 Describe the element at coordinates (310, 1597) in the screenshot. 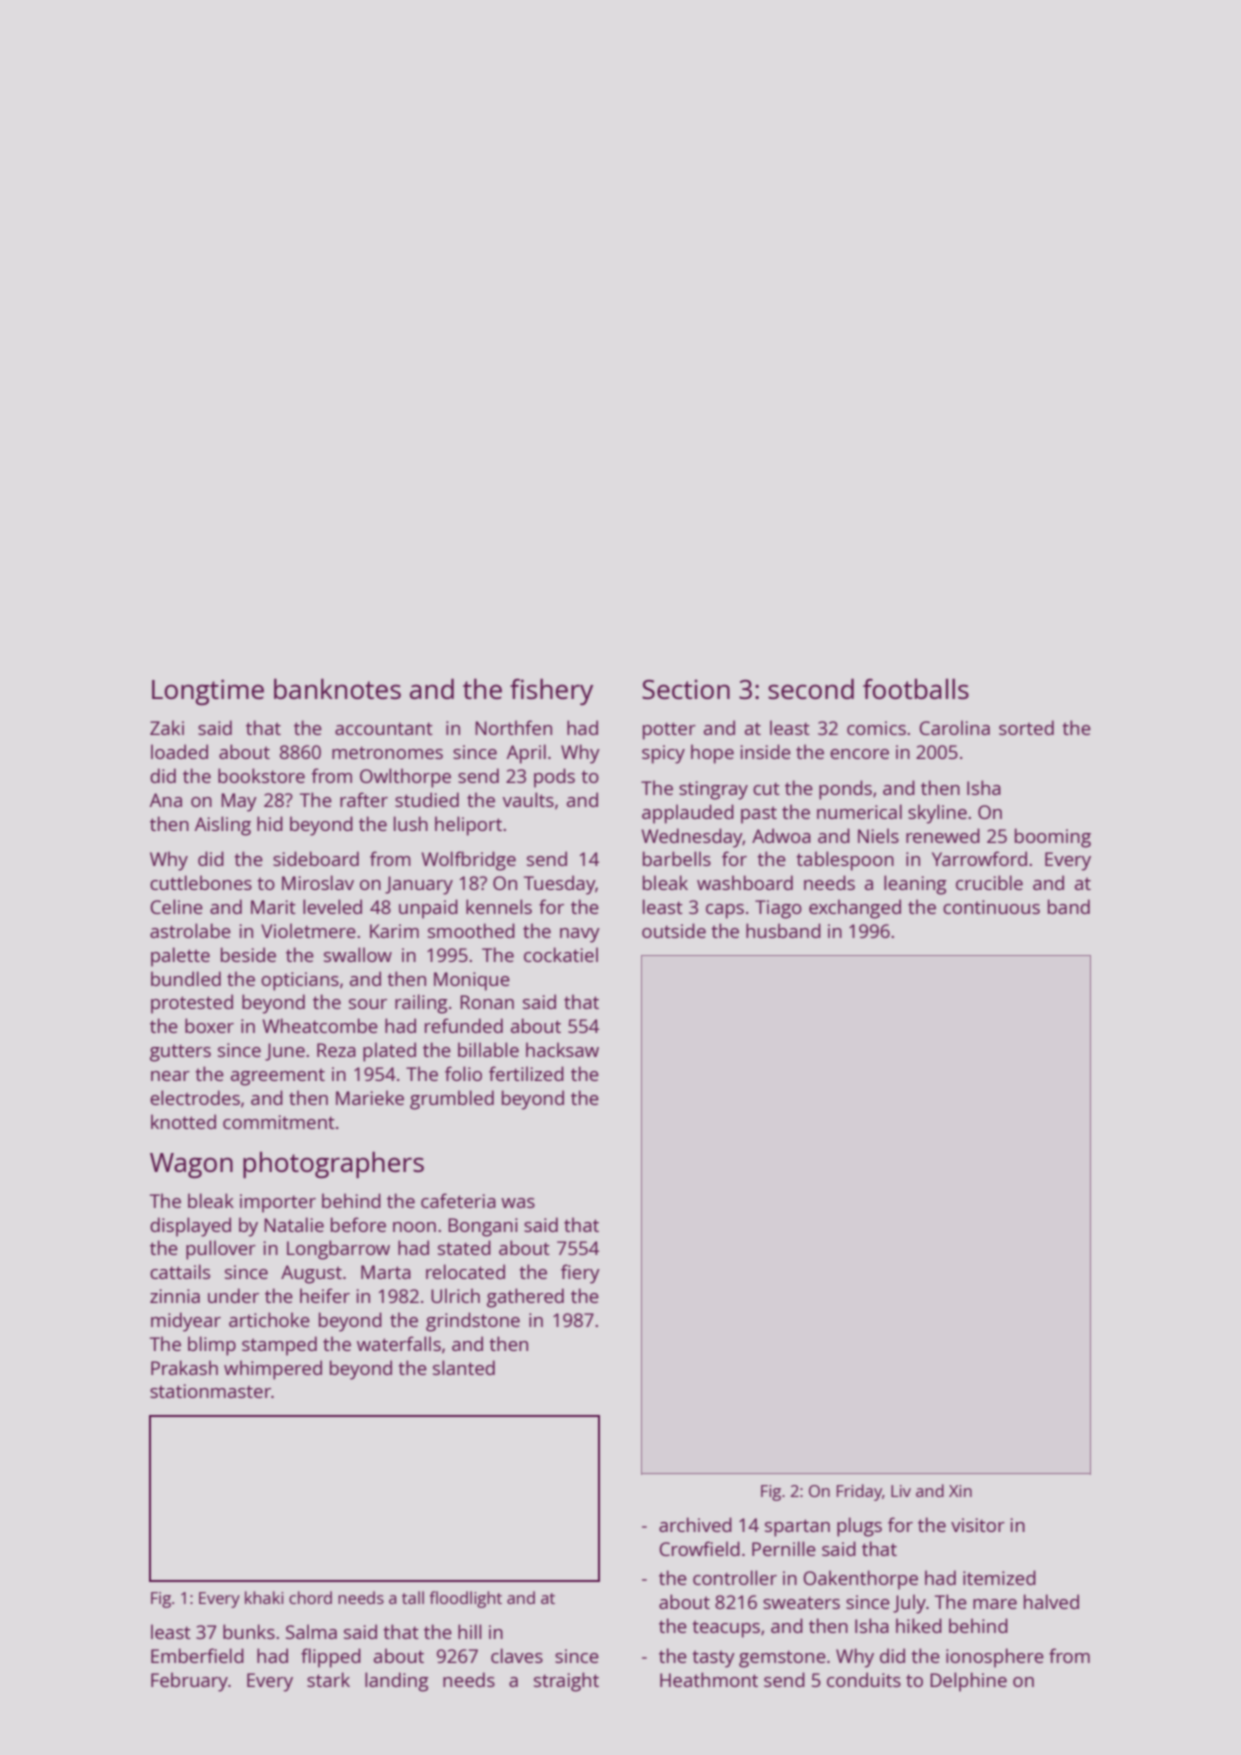

I see `chord` at that location.
